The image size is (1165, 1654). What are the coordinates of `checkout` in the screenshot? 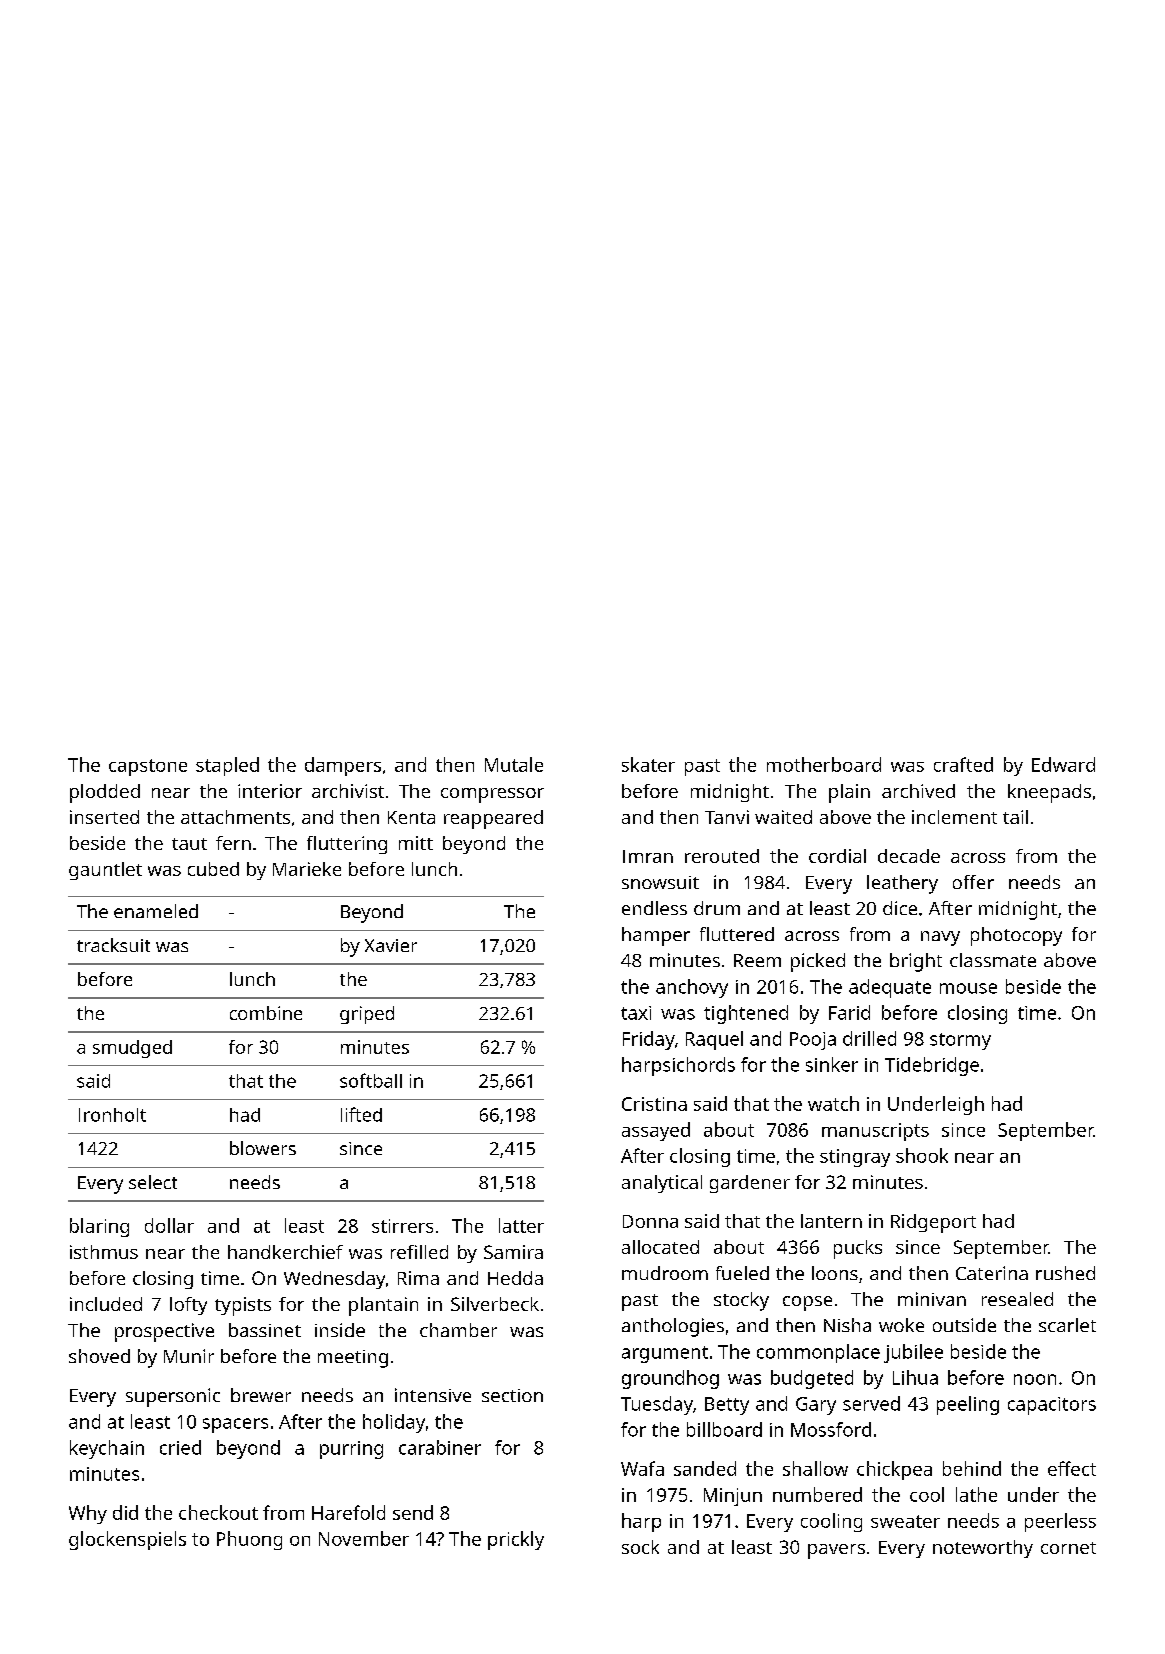 It's located at (218, 1512).
